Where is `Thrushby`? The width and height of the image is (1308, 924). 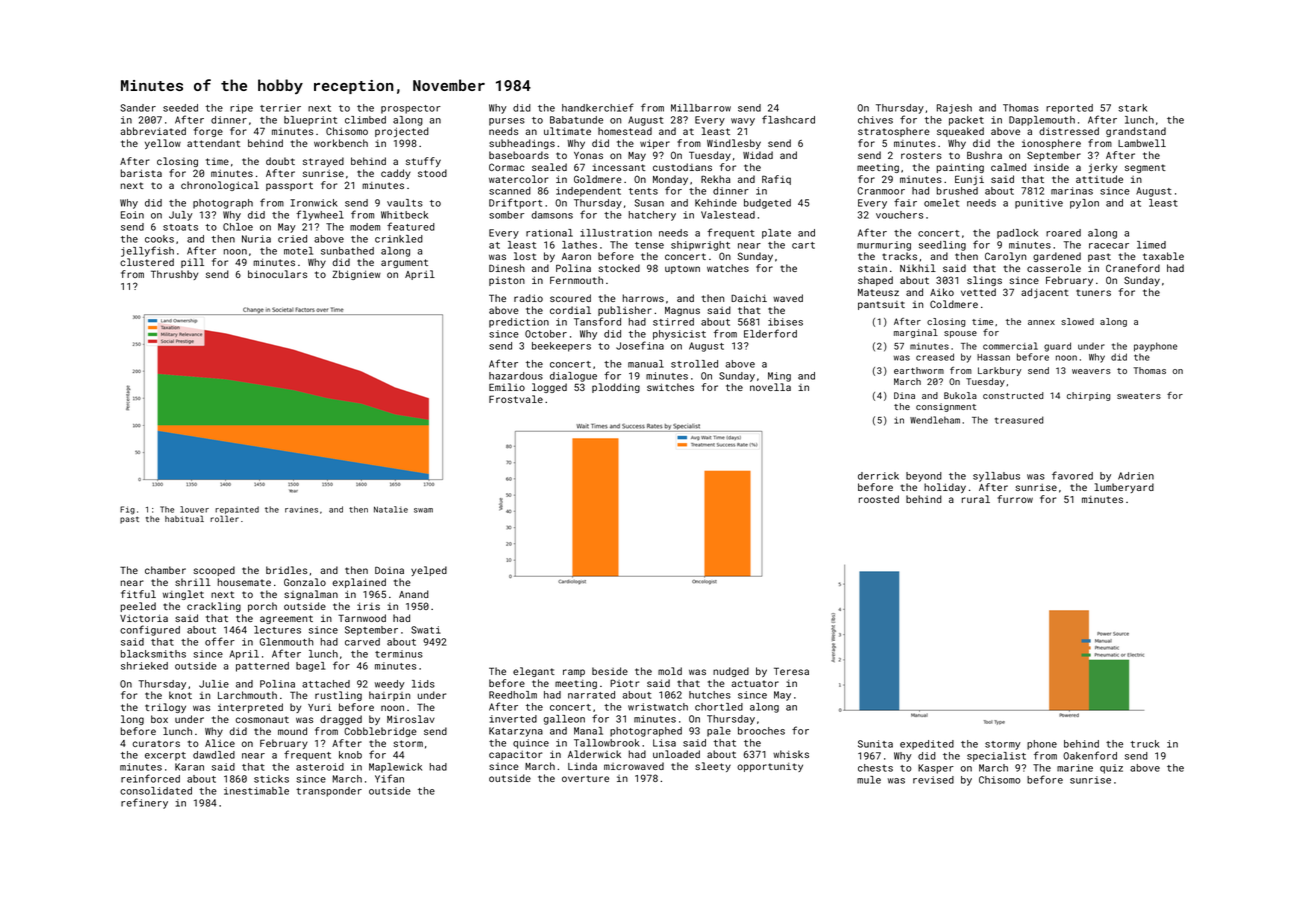
Thrushby is located at coordinates (174, 275).
